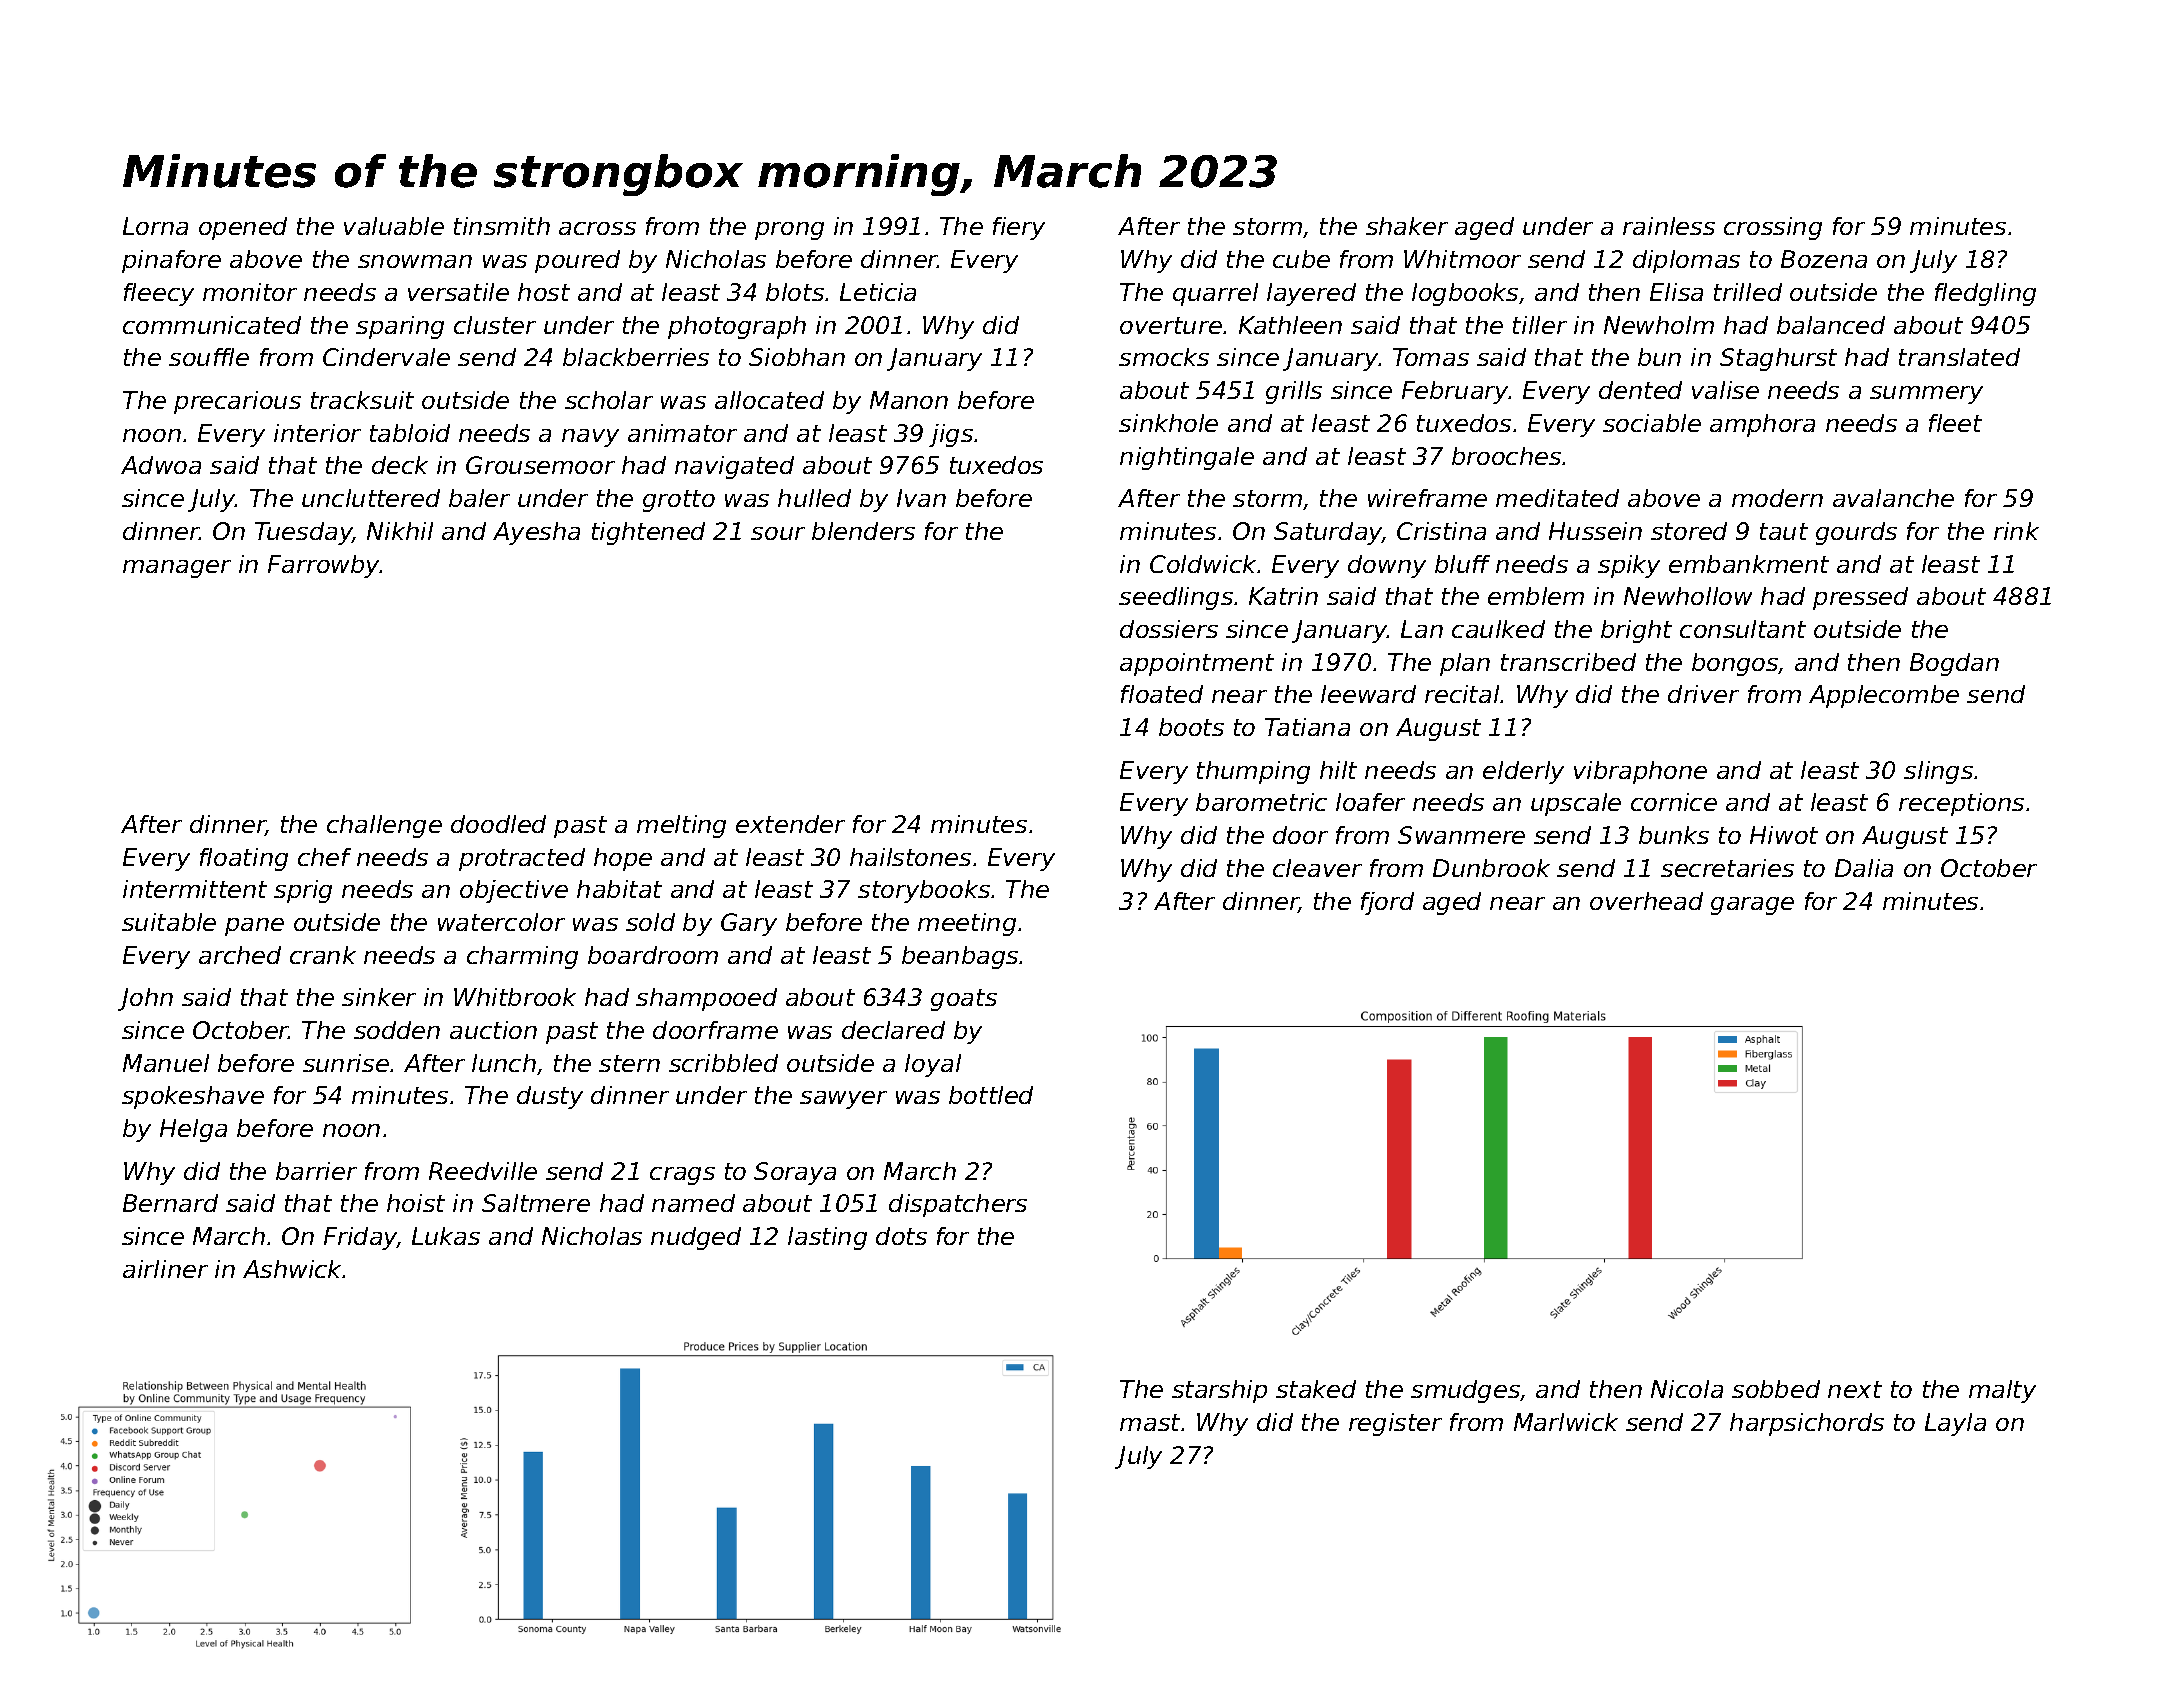  I want to click on overhead, so click(1646, 901).
